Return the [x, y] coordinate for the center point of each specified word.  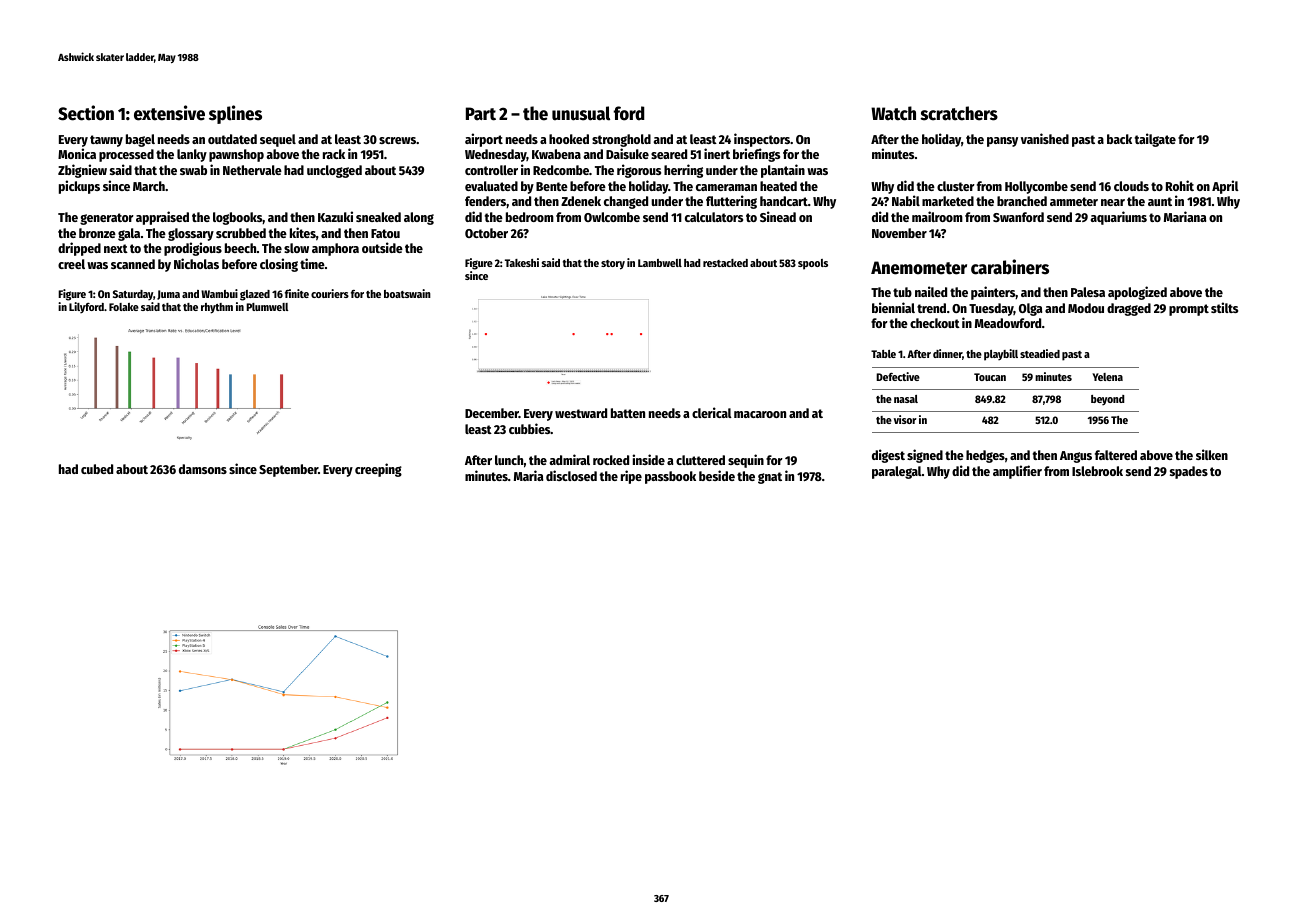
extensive [169, 113]
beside [717, 475]
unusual [581, 113]
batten [628, 413]
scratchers [959, 113]
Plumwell [267, 307]
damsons [203, 469]
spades [1189, 472]
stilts [1224, 307]
